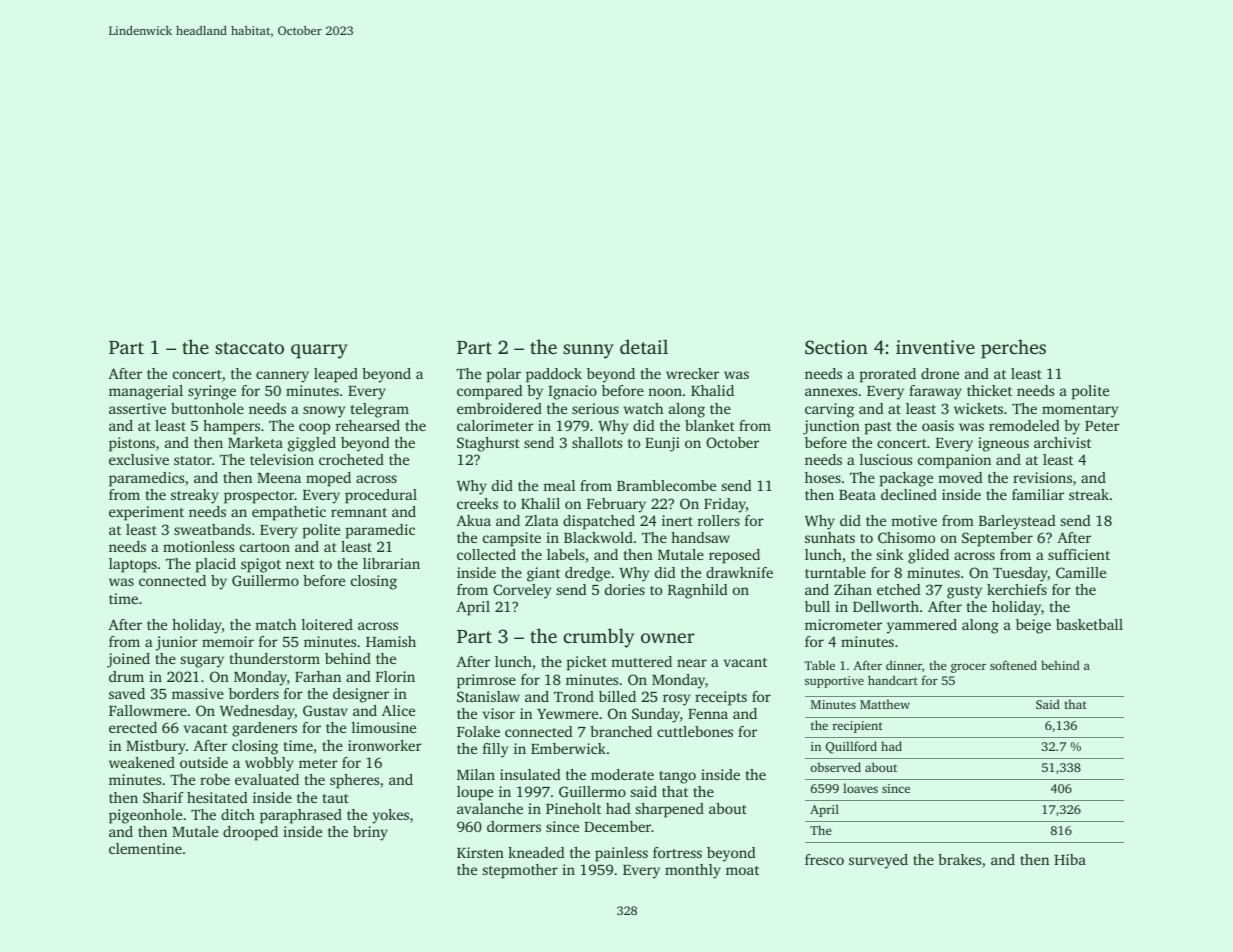 The height and width of the screenshot is (952, 1233). Describe the element at coordinates (1070, 859) in the screenshot. I see `Hiba` at that location.
